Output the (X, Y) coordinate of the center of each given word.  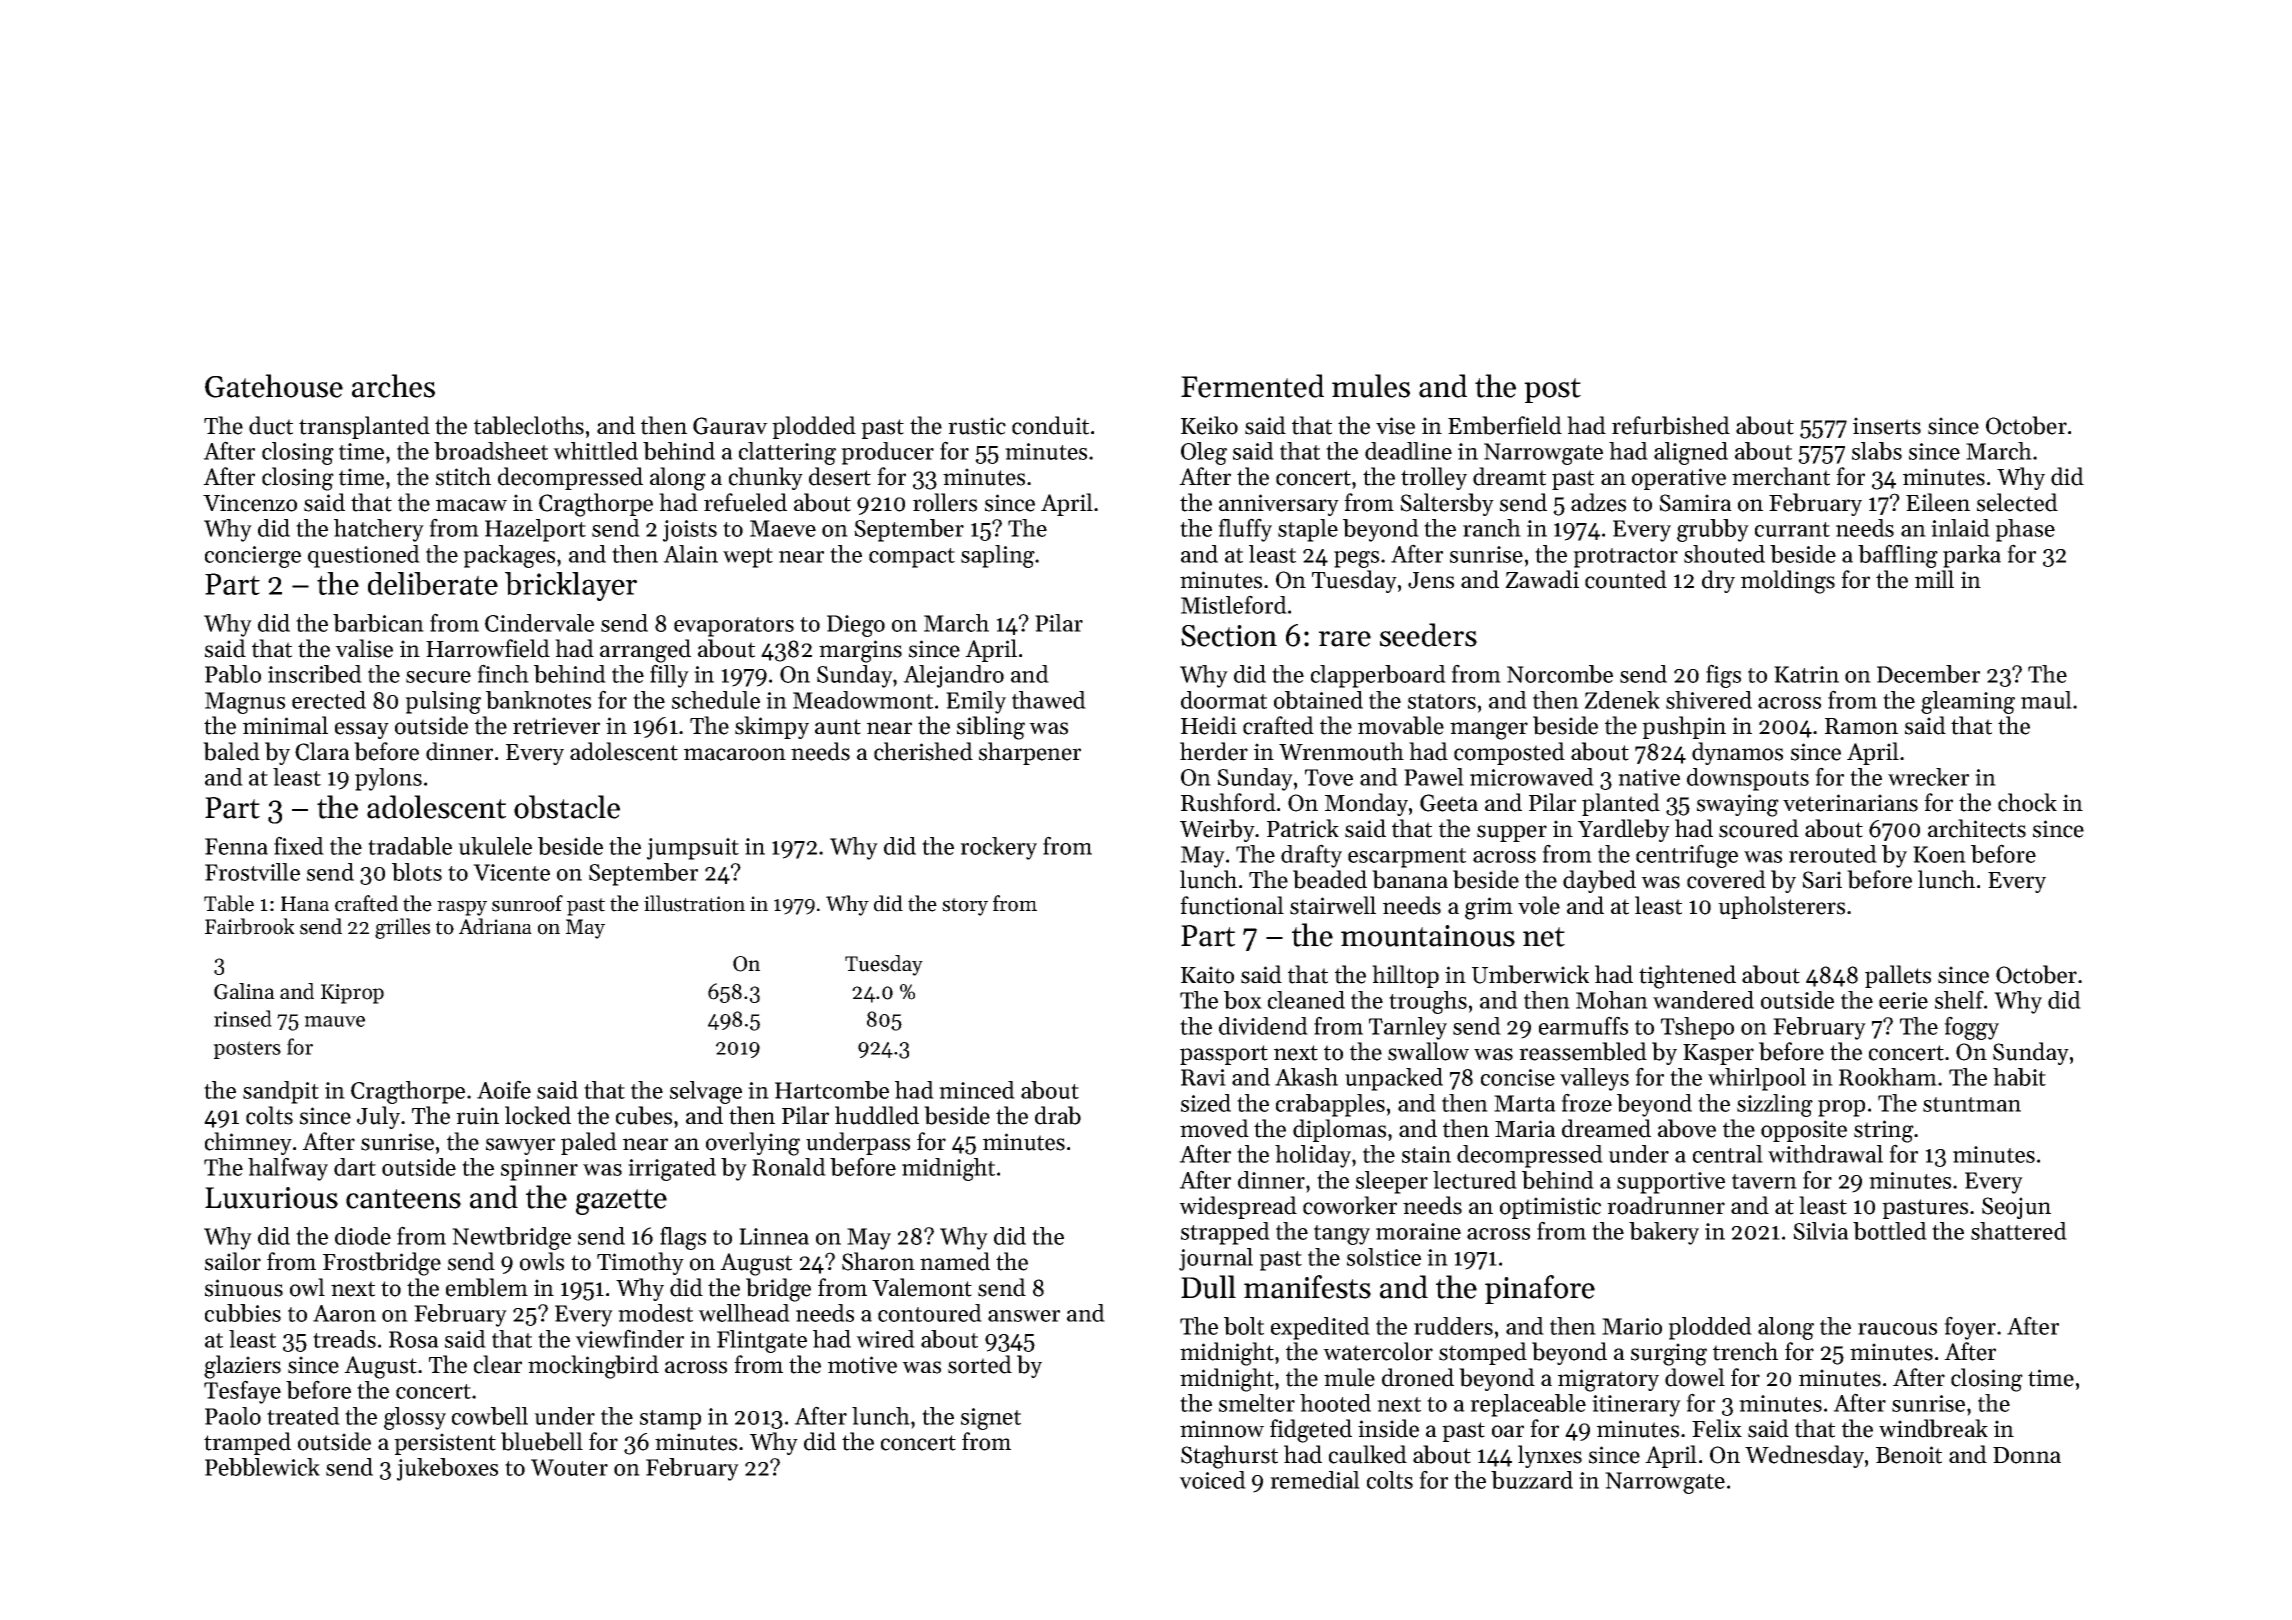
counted (1626, 579)
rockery (998, 848)
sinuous (244, 1288)
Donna (2027, 1455)
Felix (1717, 1428)
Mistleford (1234, 604)
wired (885, 1339)
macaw (471, 505)
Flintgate (762, 1341)
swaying (1738, 805)
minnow (1222, 1429)
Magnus (245, 703)
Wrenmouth (1341, 751)
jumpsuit (693, 849)
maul (2046, 700)
